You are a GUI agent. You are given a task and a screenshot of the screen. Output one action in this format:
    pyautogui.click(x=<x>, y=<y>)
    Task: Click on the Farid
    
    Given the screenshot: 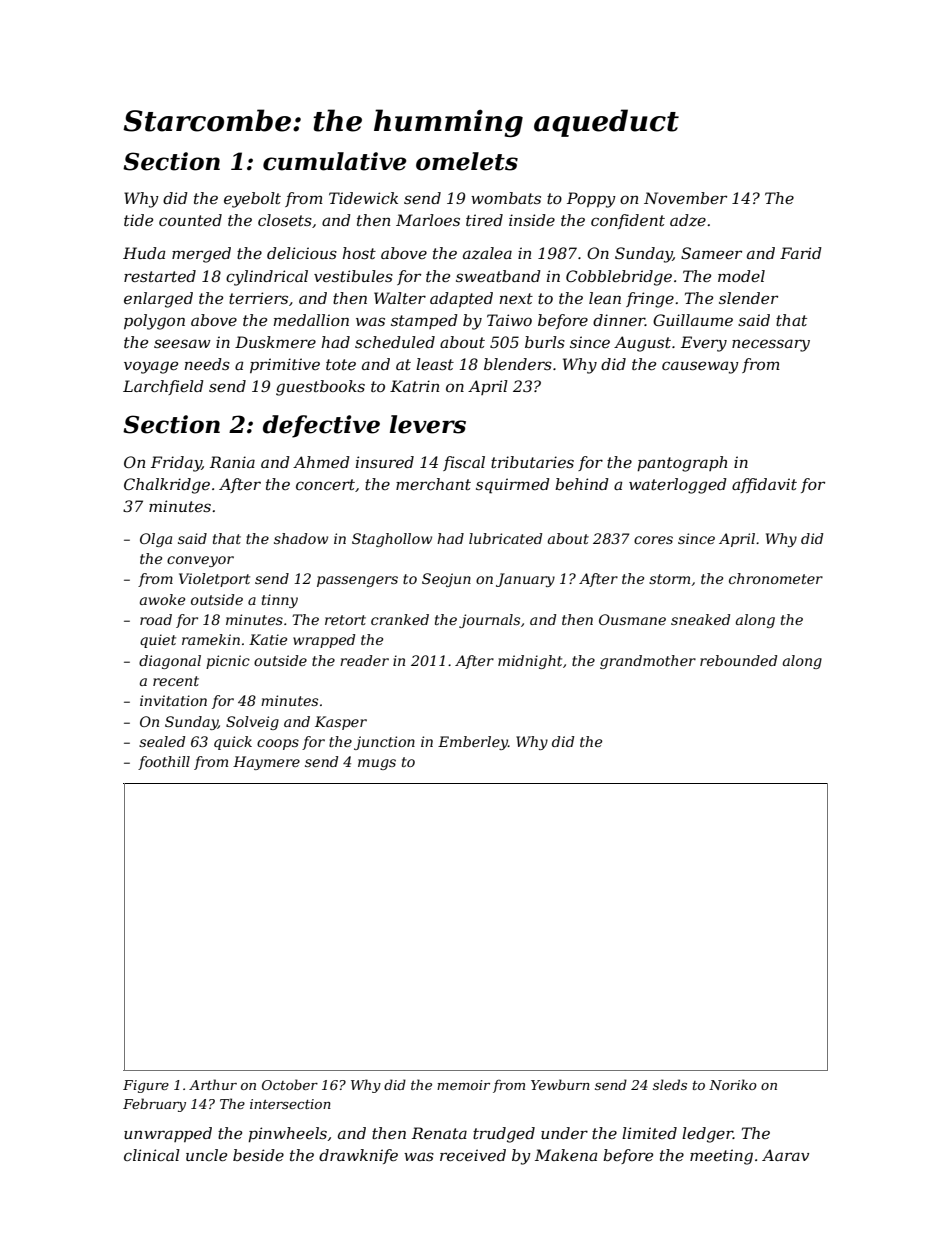 What is the action you would take?
    pyautogui.click(x=801, y=253)
